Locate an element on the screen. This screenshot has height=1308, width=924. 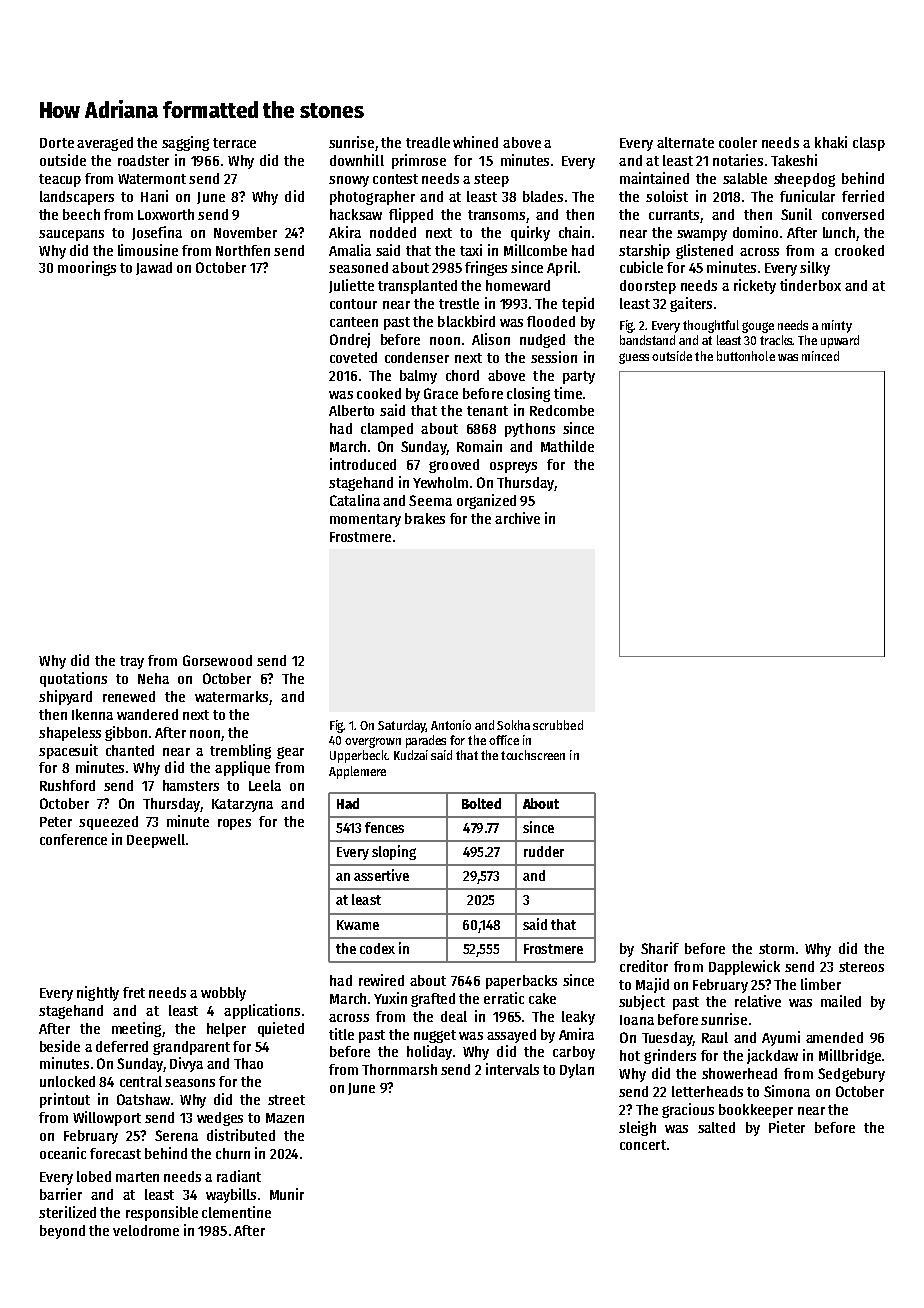
Yuxin is located at coordinates (390, 998).
